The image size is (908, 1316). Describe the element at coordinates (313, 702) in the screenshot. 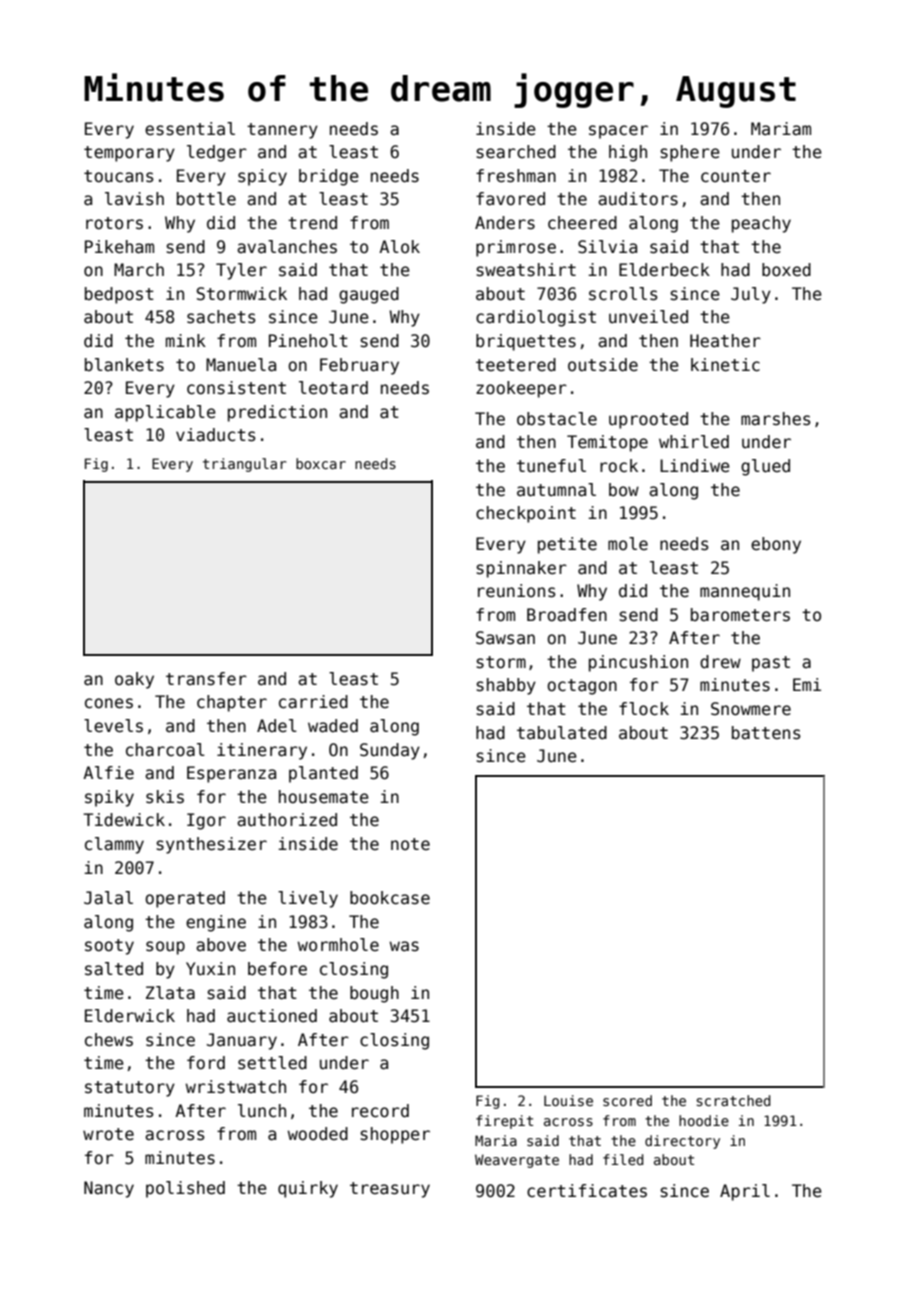

I see `carried` at that location.
